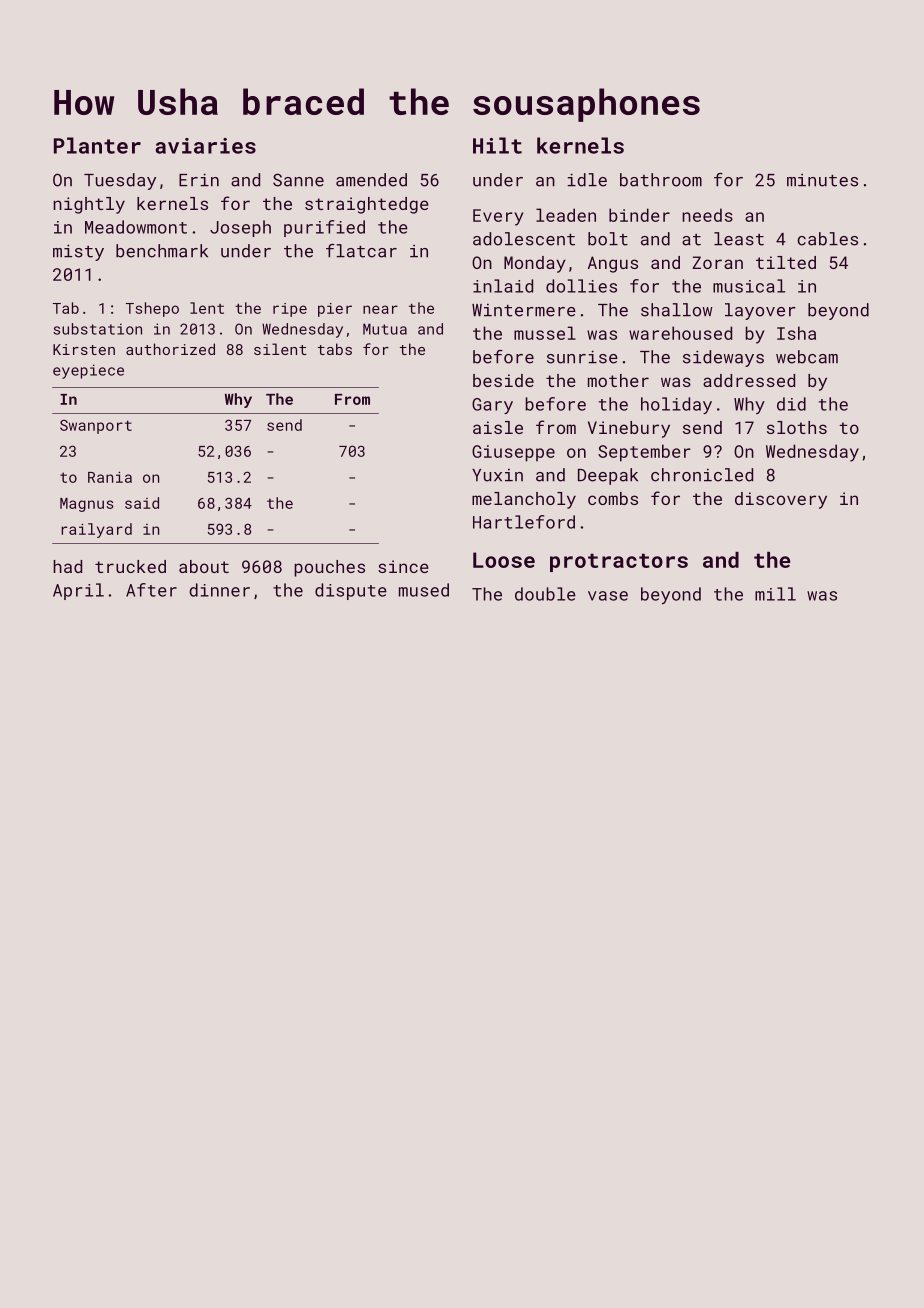  I want to click on minutes, so click(822, 180).
